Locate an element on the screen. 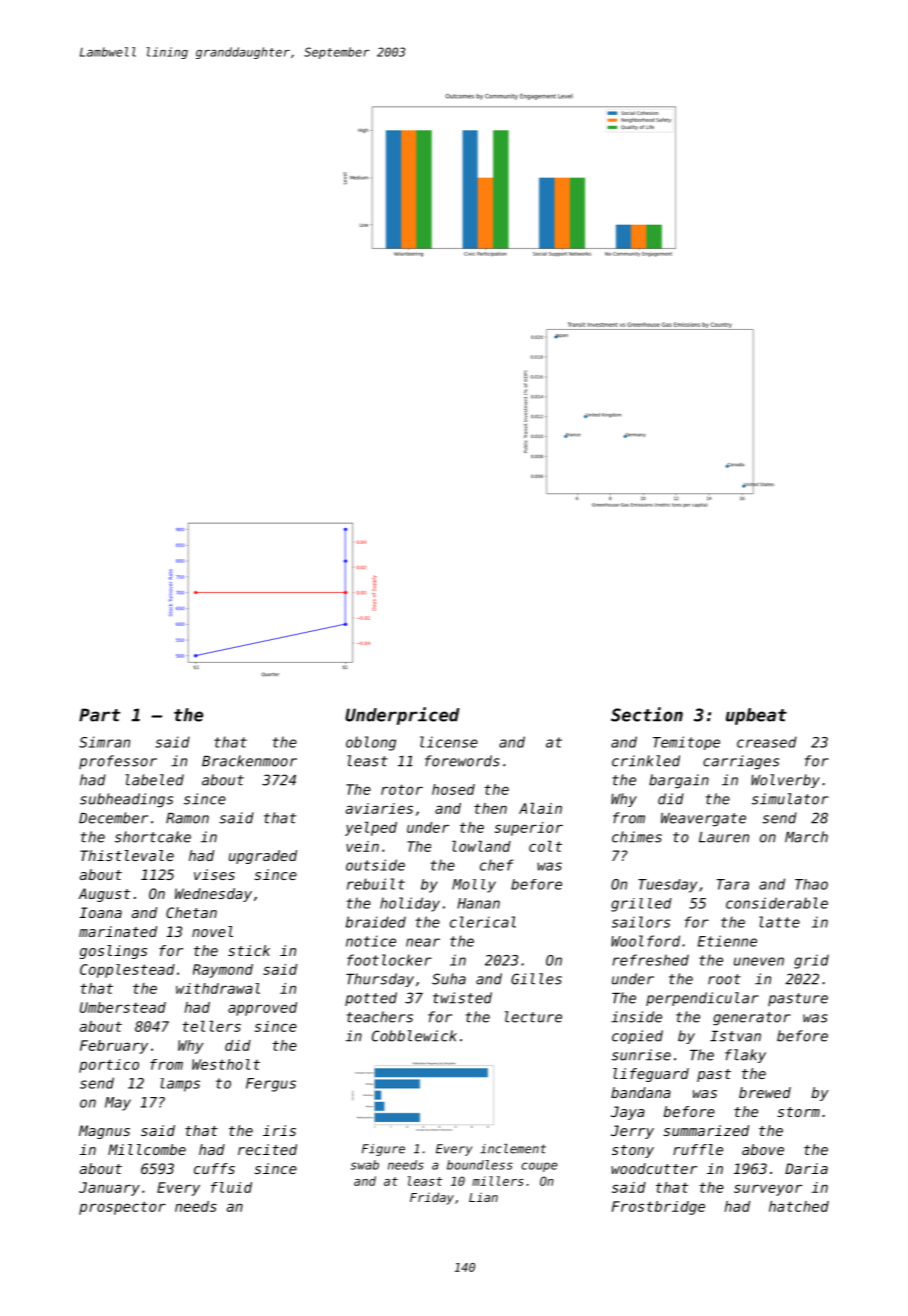 The width and height of the screenshot is (908, 1316). lowland is located at coordinates (481, 846).
